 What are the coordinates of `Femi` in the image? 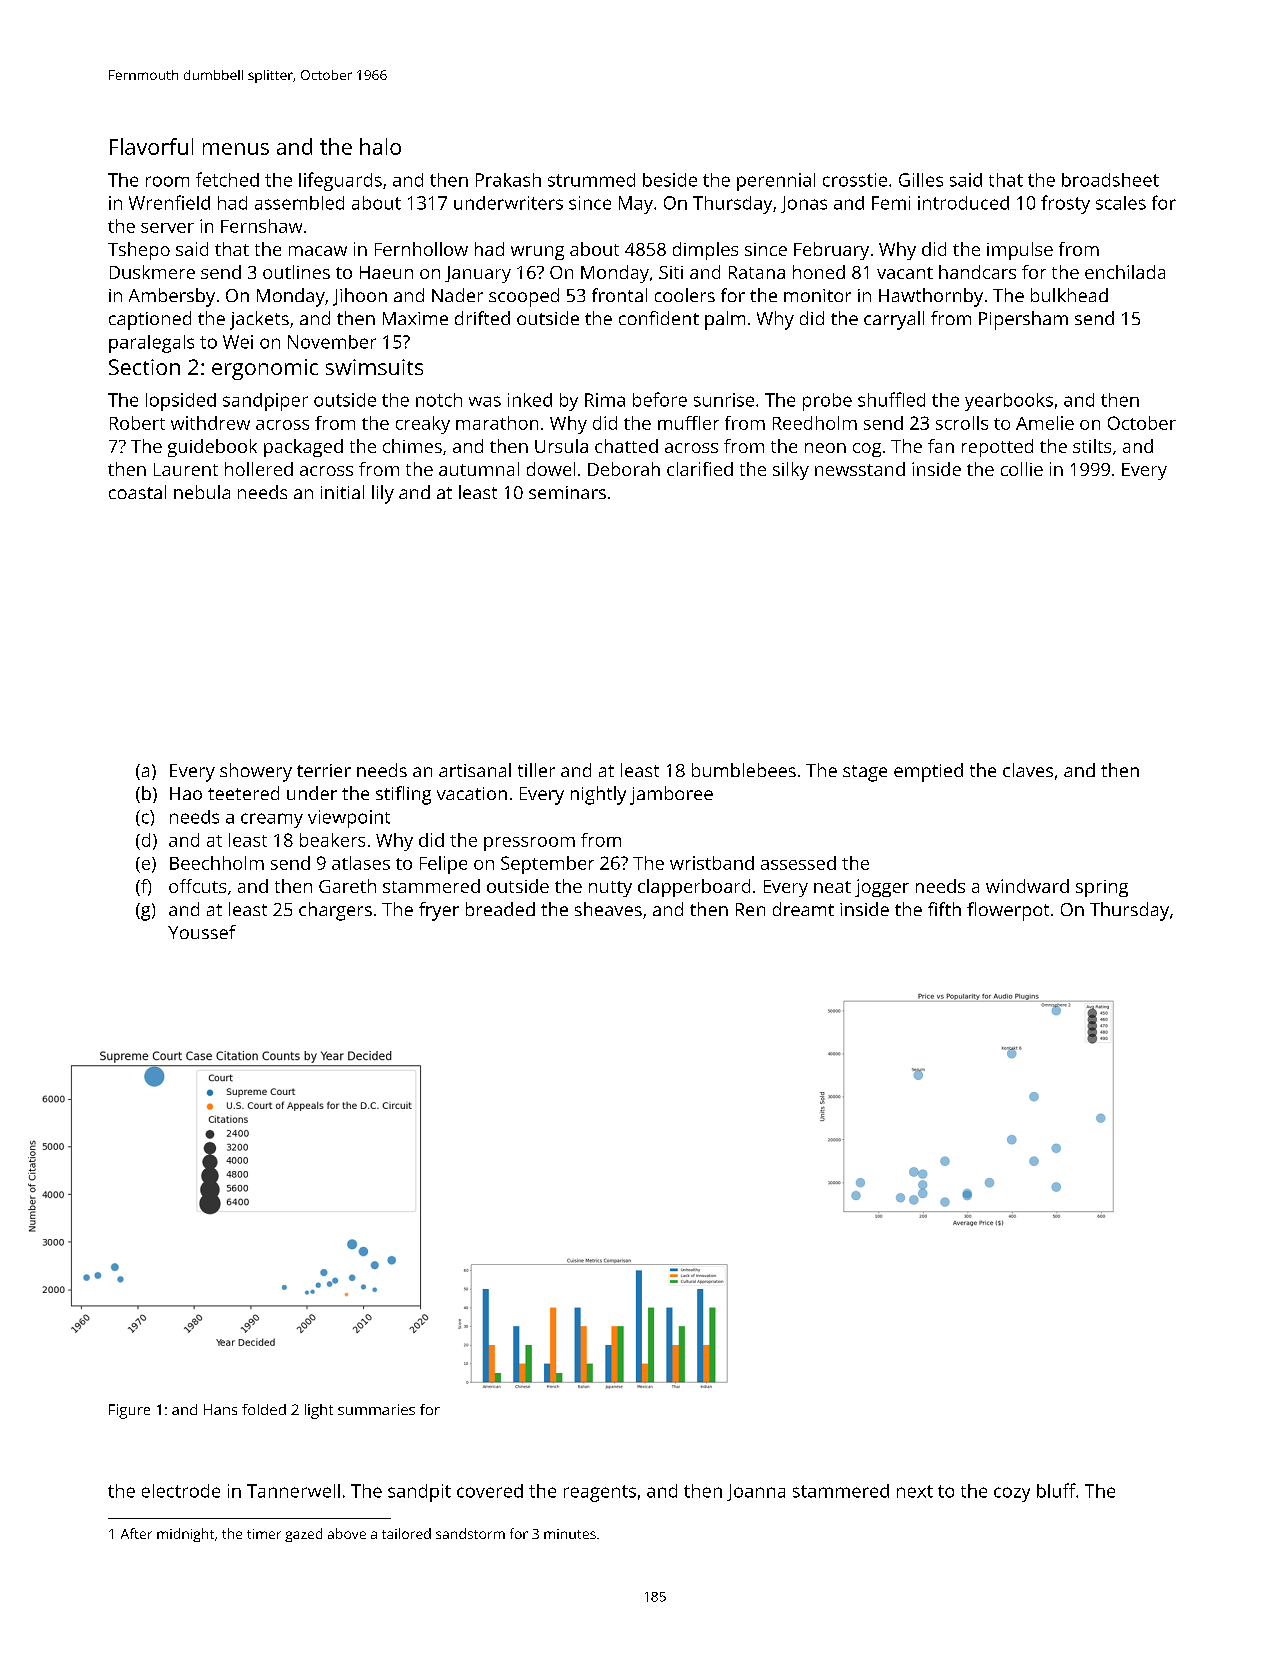 It's located at (891, 203).
